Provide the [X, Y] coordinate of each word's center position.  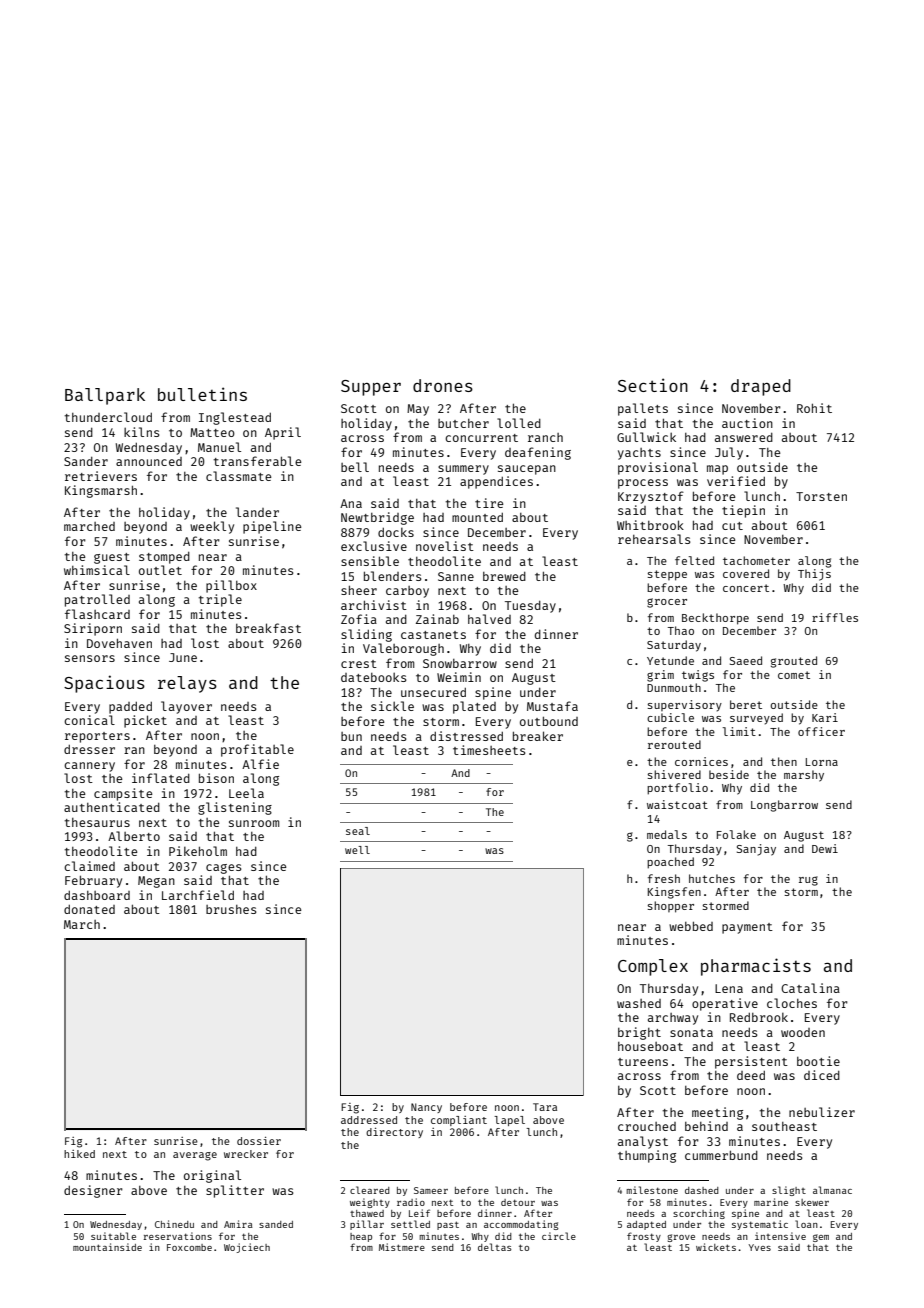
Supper [371, 388]
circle [559, 1236]
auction [747, 423]
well [357, 850]
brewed [504, 576]
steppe [667, 575]
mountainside [107, 1247]
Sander [86, 461]
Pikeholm [198, 851]
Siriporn [93, 629]
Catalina [810, 988]
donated [89, 909]
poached [670, 863]
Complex [653, 967]
